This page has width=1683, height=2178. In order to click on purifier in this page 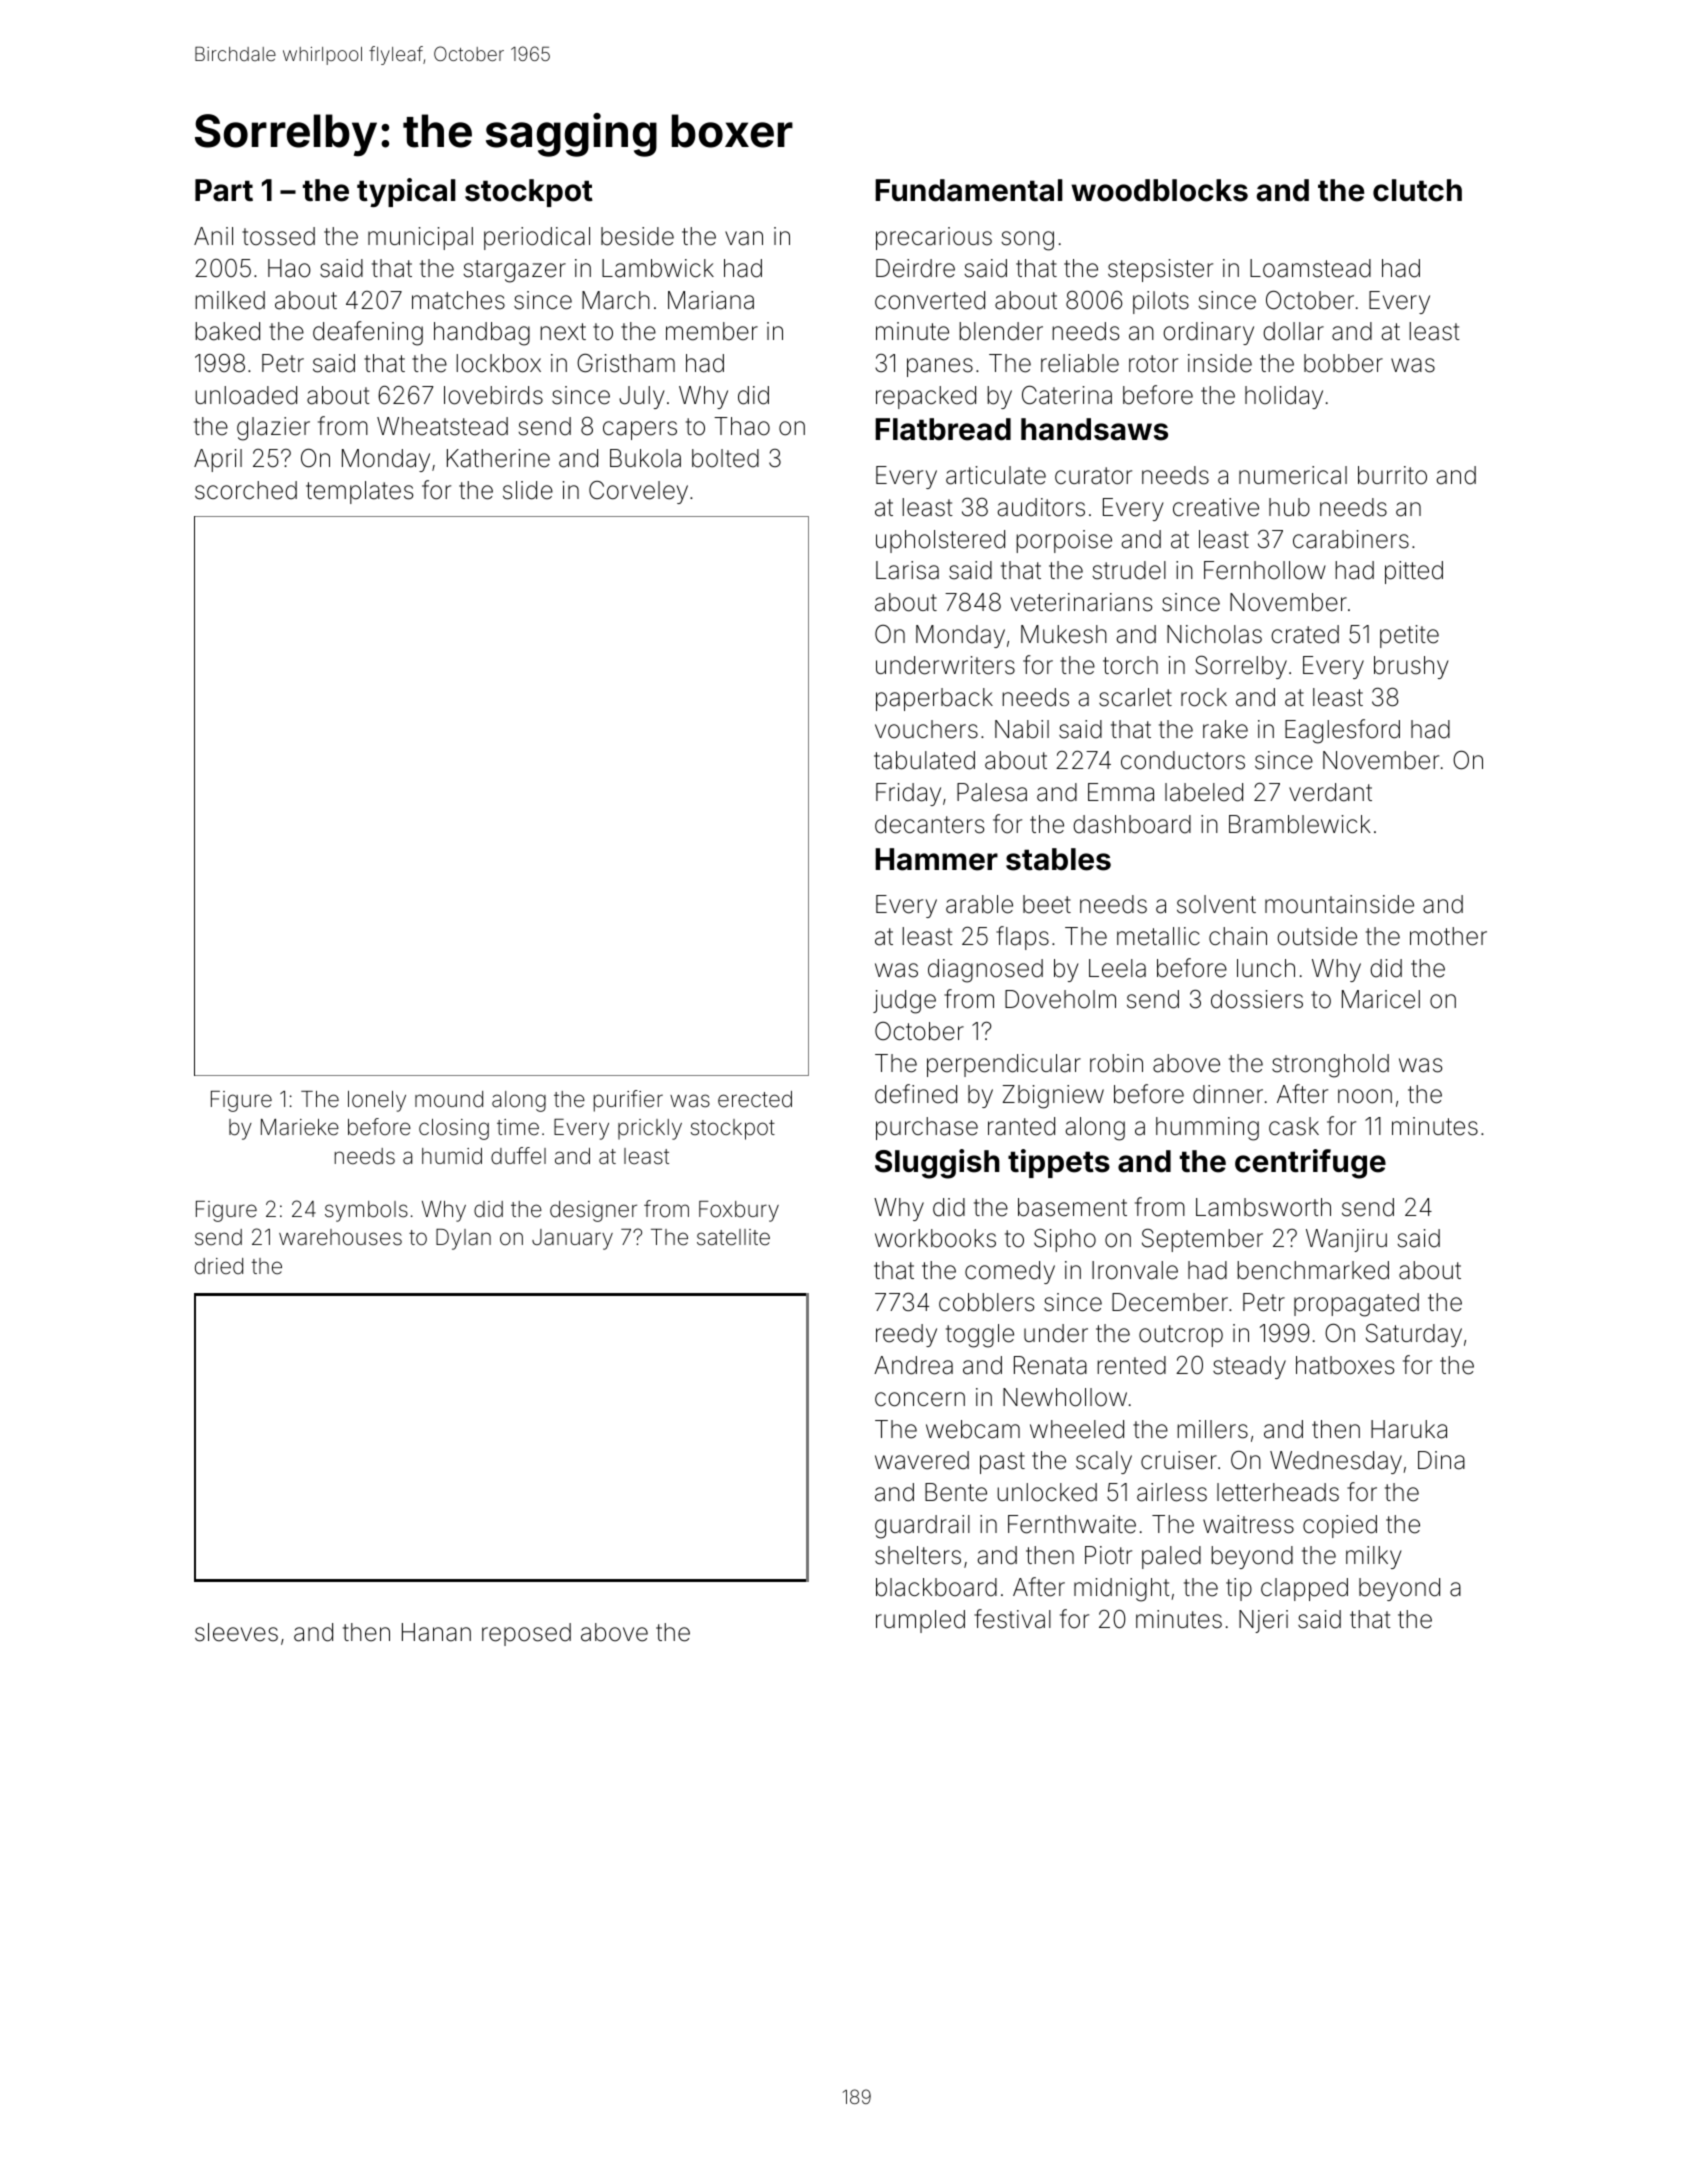, I will do `click(628, 1101)`.
